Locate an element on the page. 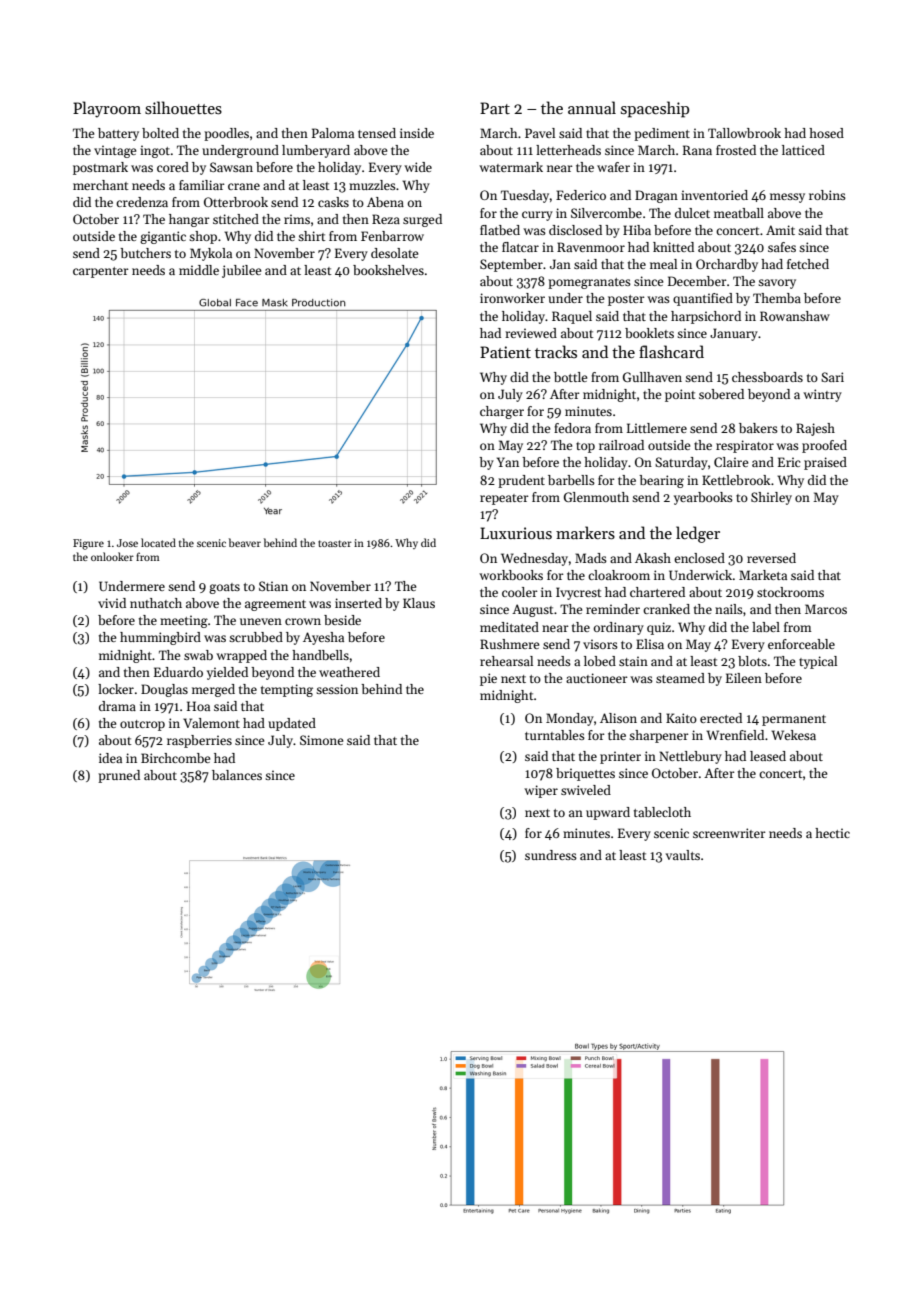 The width and height of the page is (924, 1308). wide is located at coordinates (418, 167).
